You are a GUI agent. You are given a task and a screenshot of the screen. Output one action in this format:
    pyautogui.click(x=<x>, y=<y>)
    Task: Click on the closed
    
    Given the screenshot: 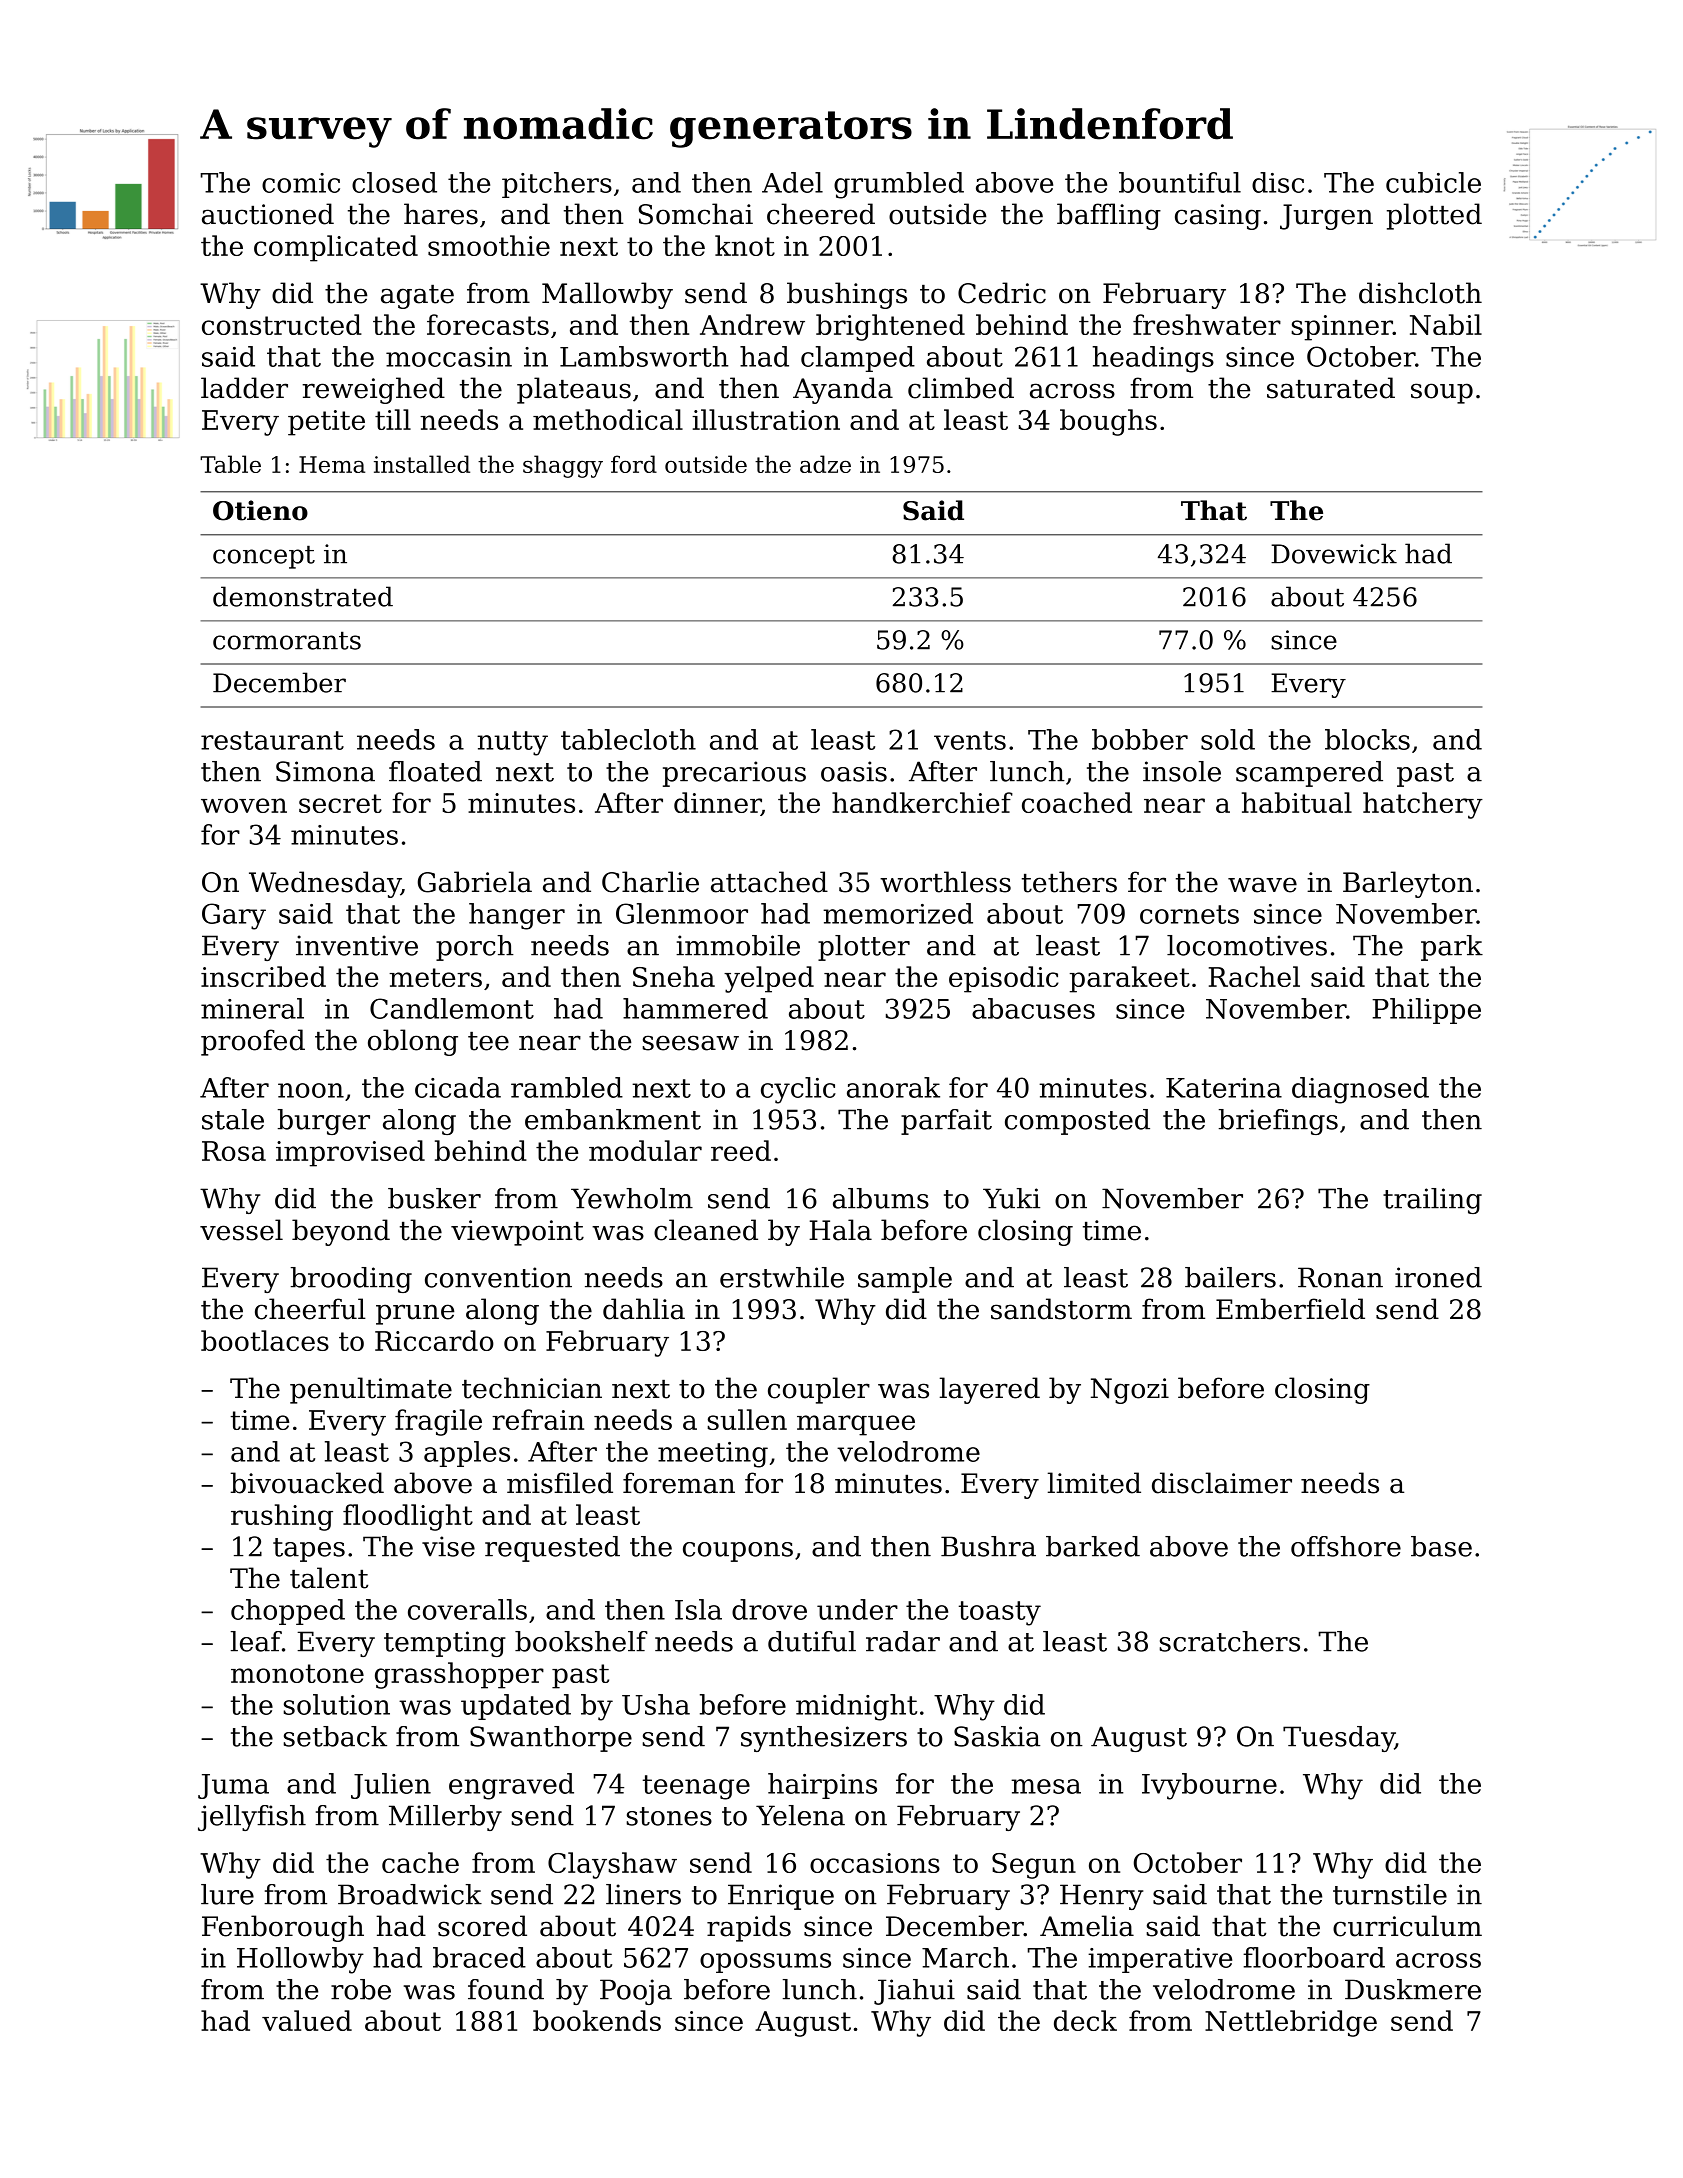 What is the action you would take?
    pyautogui.click(x=394, y=182)
